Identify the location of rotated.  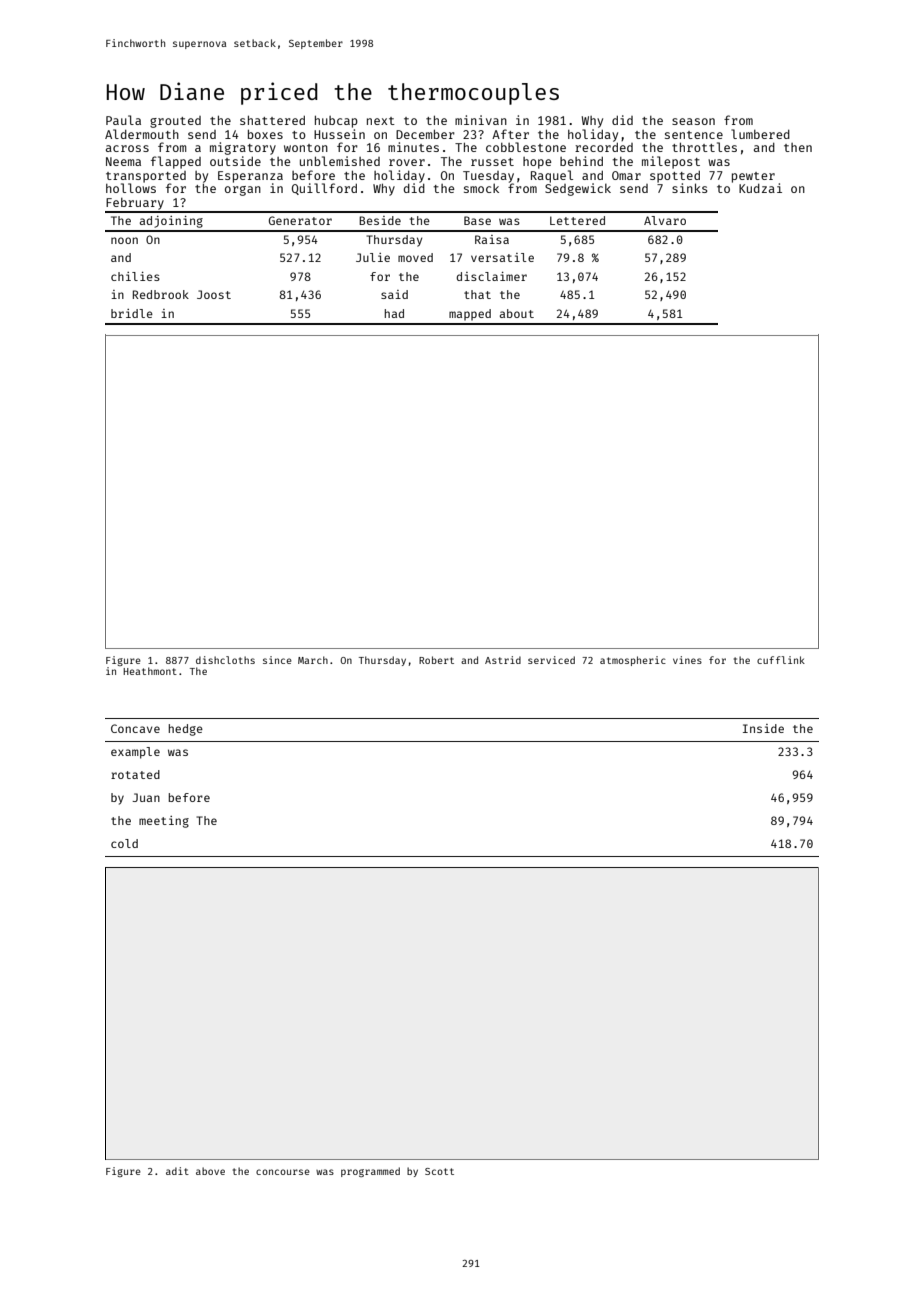
(135, 774).
